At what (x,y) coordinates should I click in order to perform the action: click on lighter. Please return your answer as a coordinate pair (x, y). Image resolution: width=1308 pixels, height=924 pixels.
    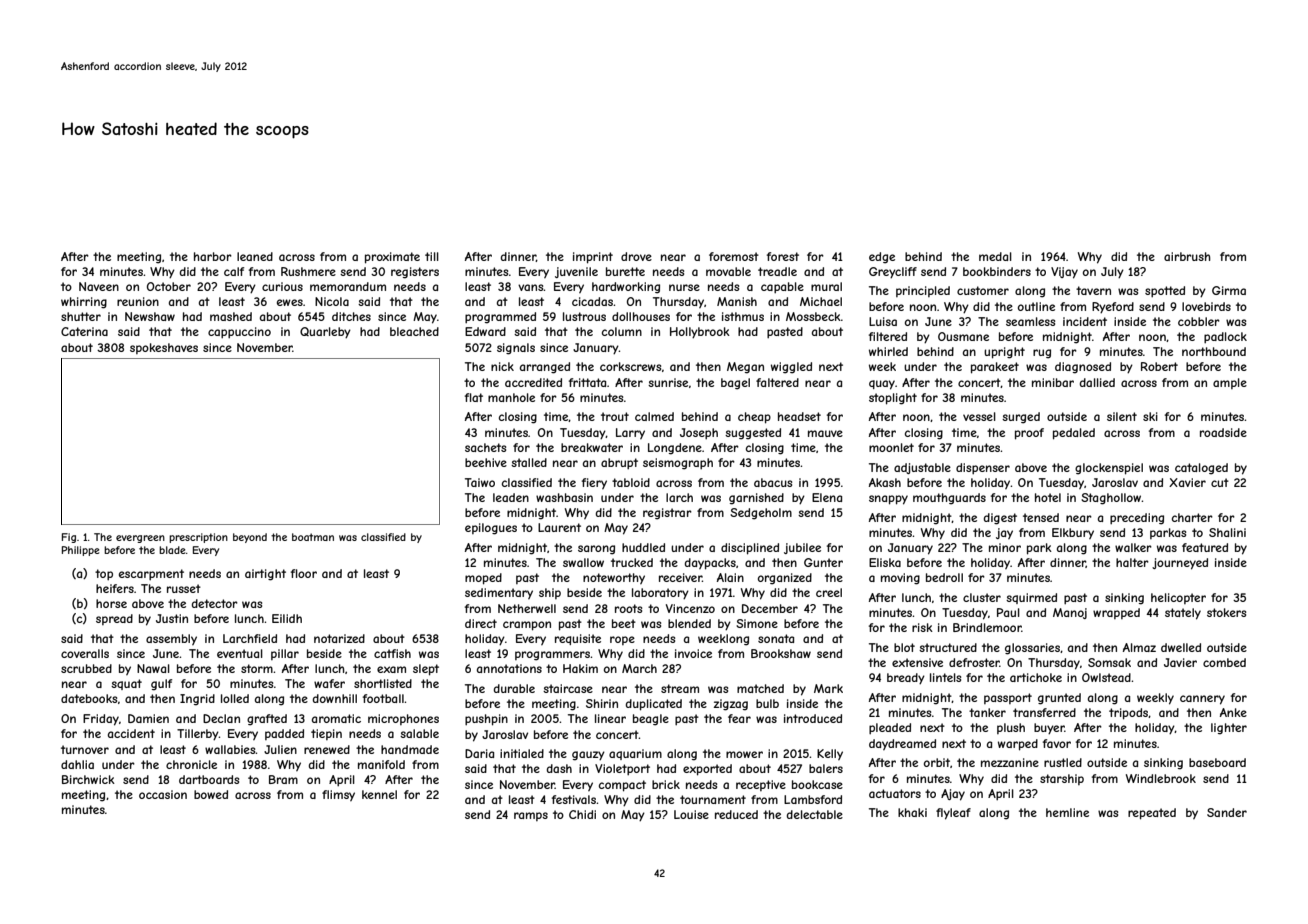
    Looking at the image, I should click on (1229, 729).
